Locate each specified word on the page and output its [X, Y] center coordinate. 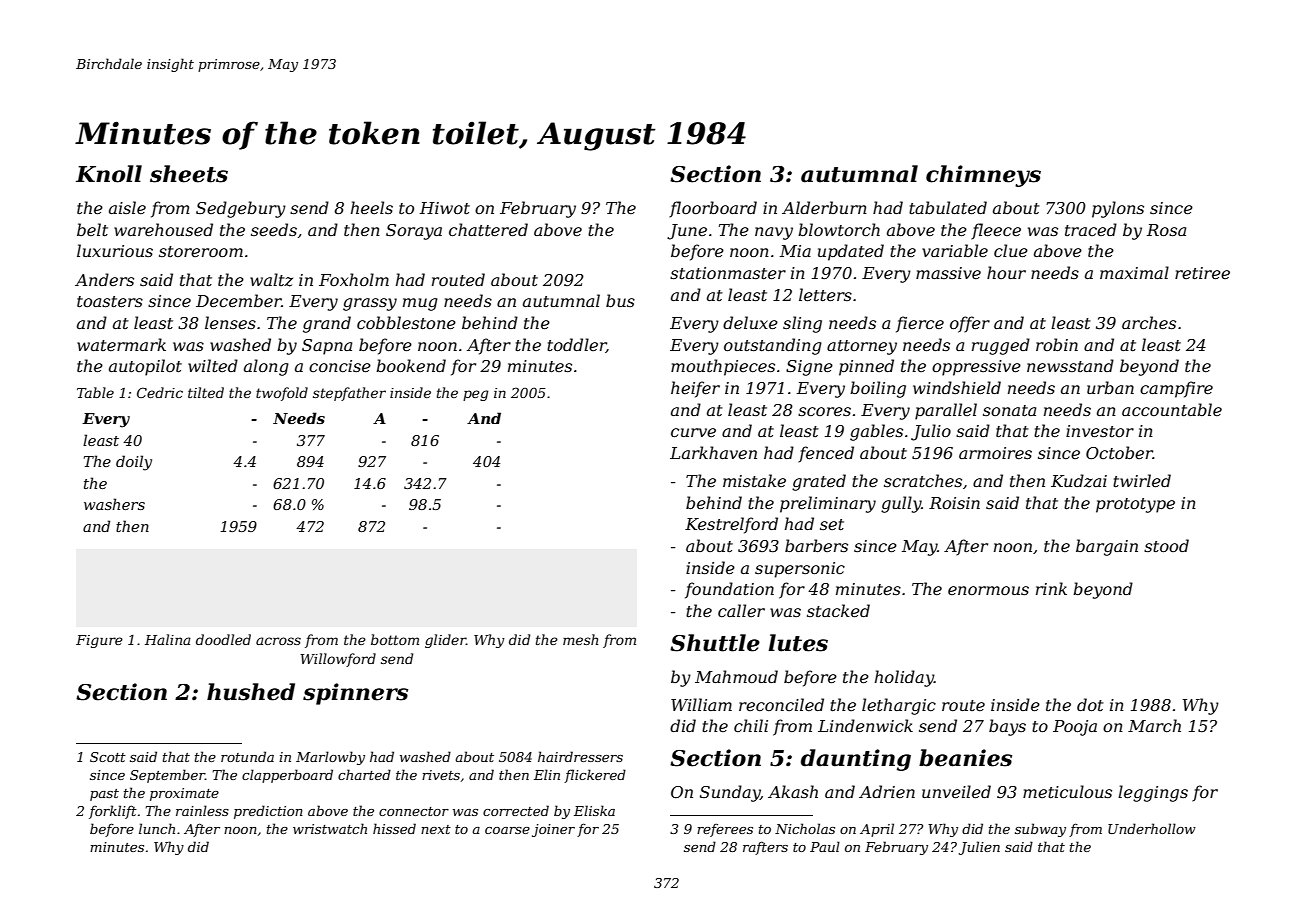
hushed [251, 692]
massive [948, 273]
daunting [856, 760]
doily [134, 463]
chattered [488, 229]
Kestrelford [731, 525]
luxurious [115, 250]
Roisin [954, 503]
